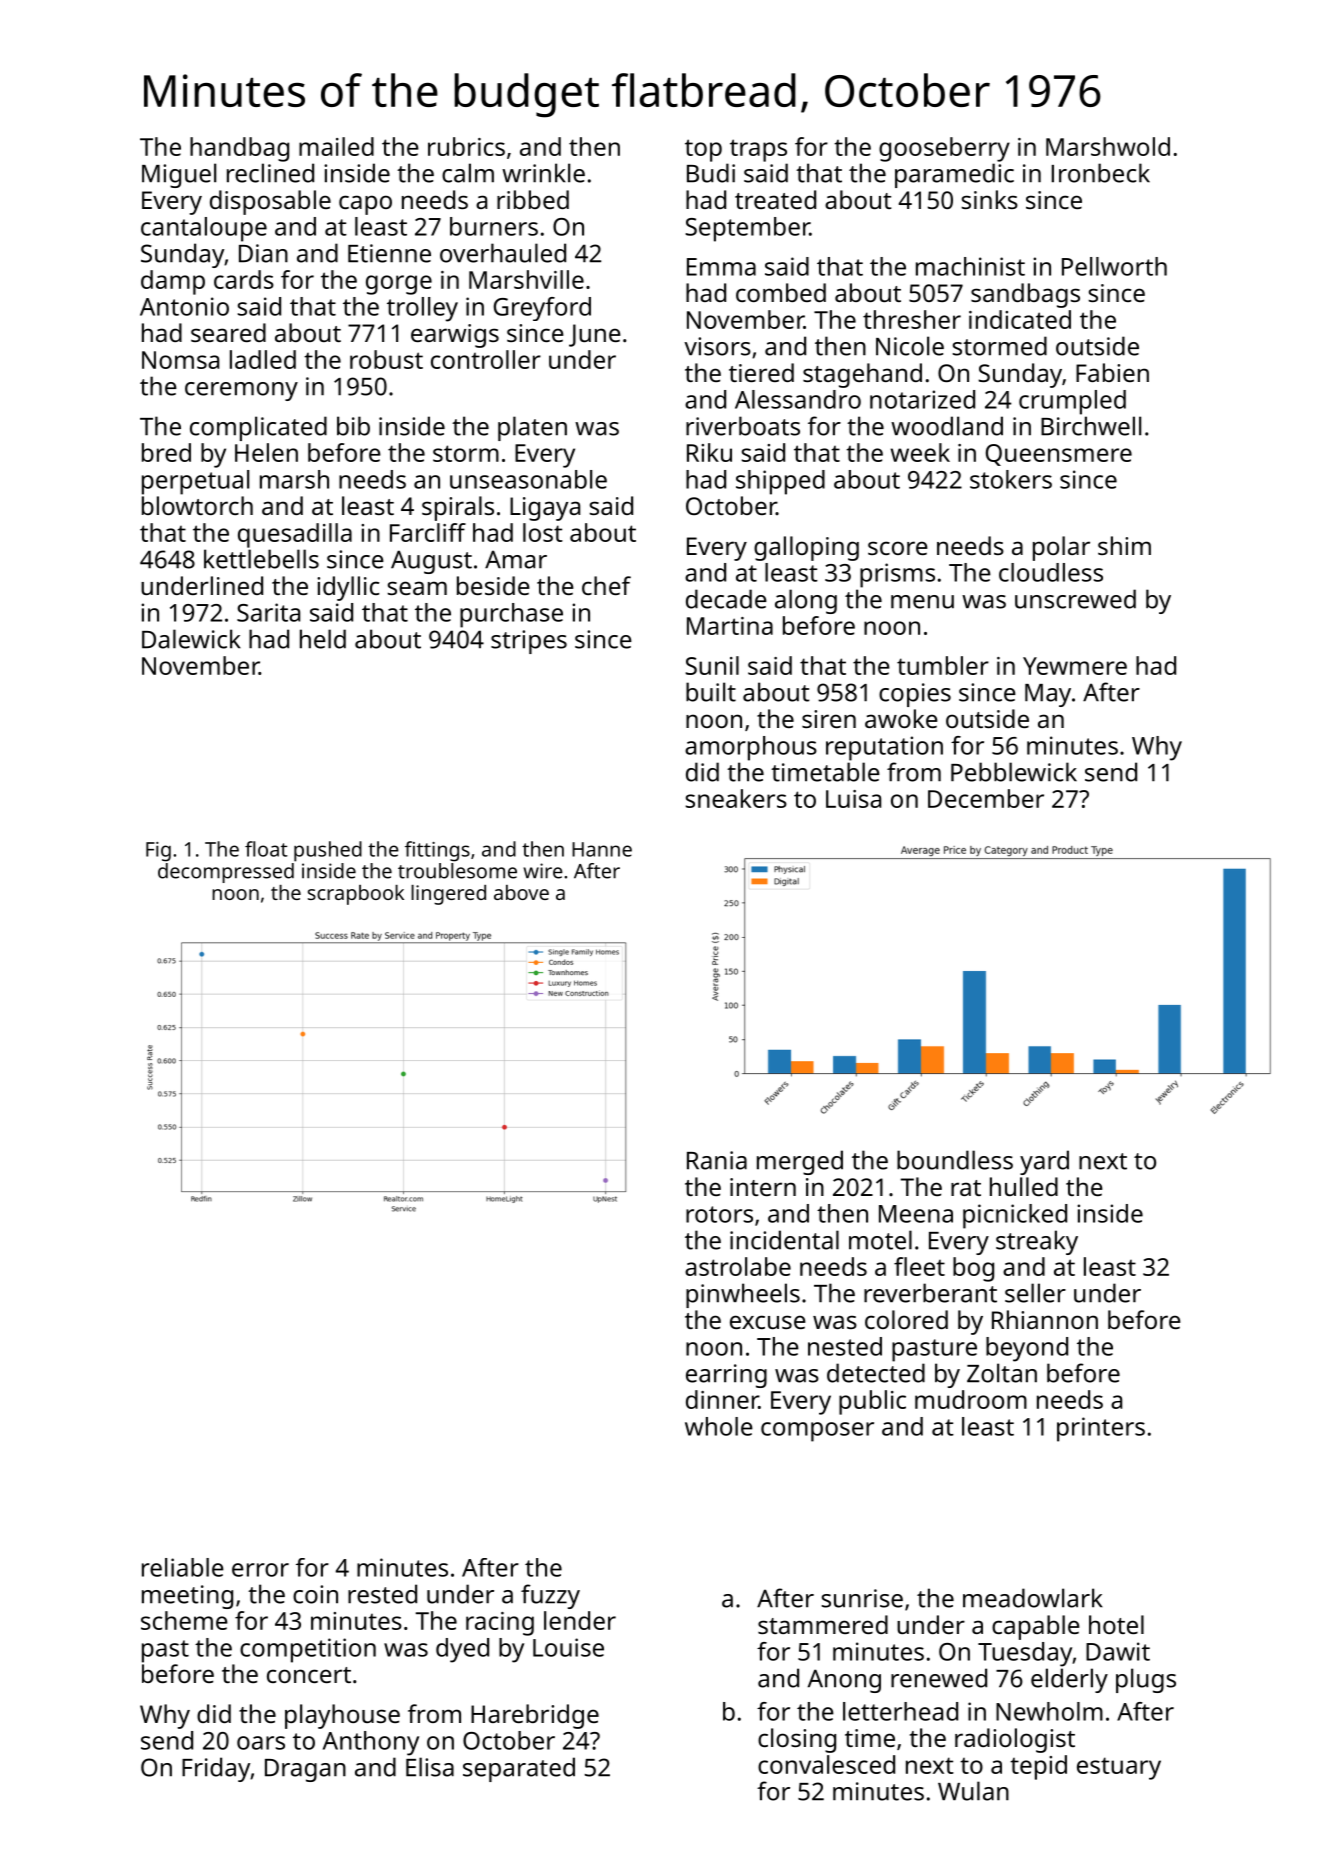  I want to click on Emma, so click(721, 267).
